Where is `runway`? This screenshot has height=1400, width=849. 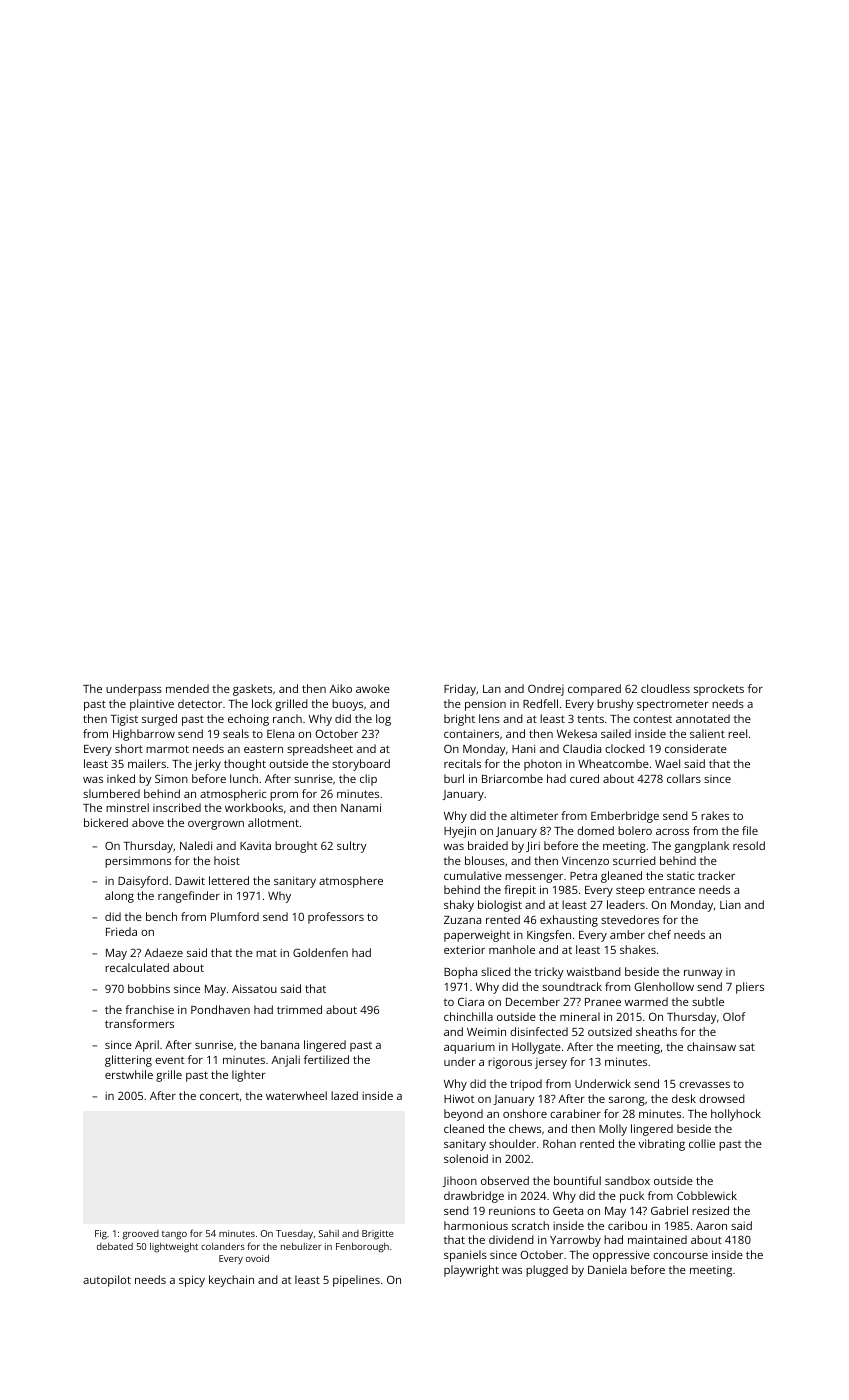
runway is located at coordinates (703, 974).
